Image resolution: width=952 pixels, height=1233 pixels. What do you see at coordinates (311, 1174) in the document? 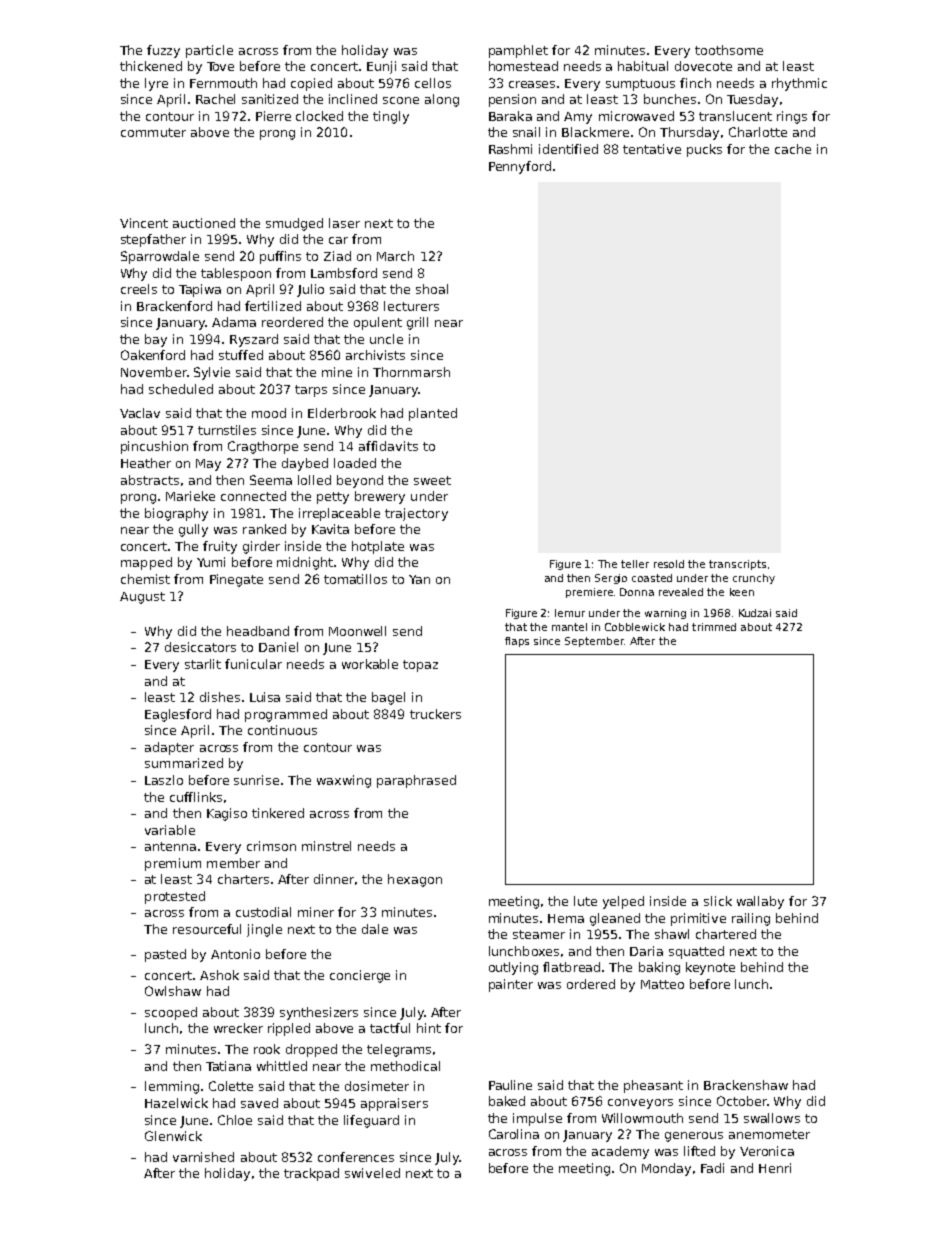
I see `trackpad` at bounding box center [311, 1174].
